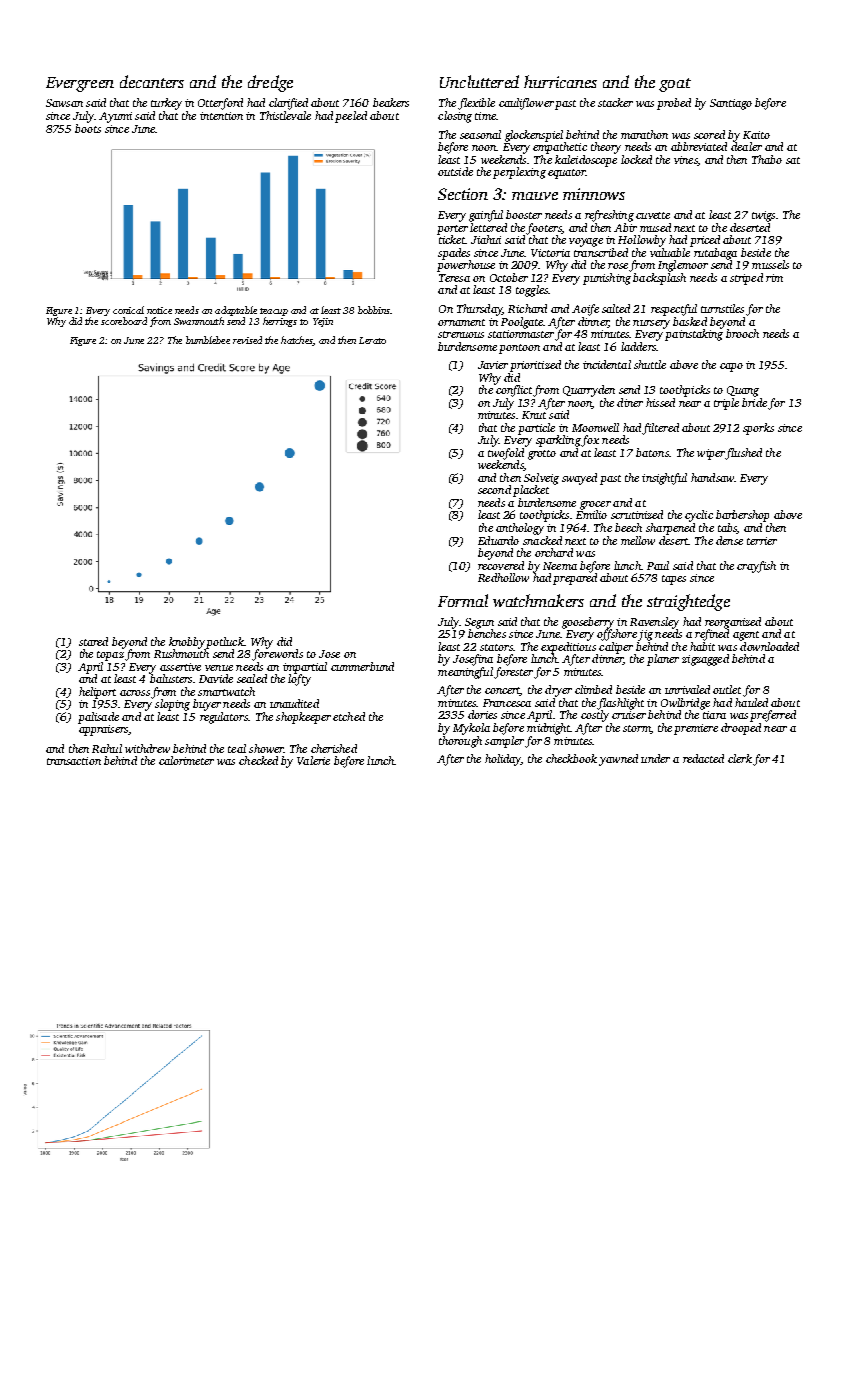 The image size is (849, 1400). What do you see at coordinates (463, 600) in the document?
I see `Formal` at bounding box center [463, 600].
